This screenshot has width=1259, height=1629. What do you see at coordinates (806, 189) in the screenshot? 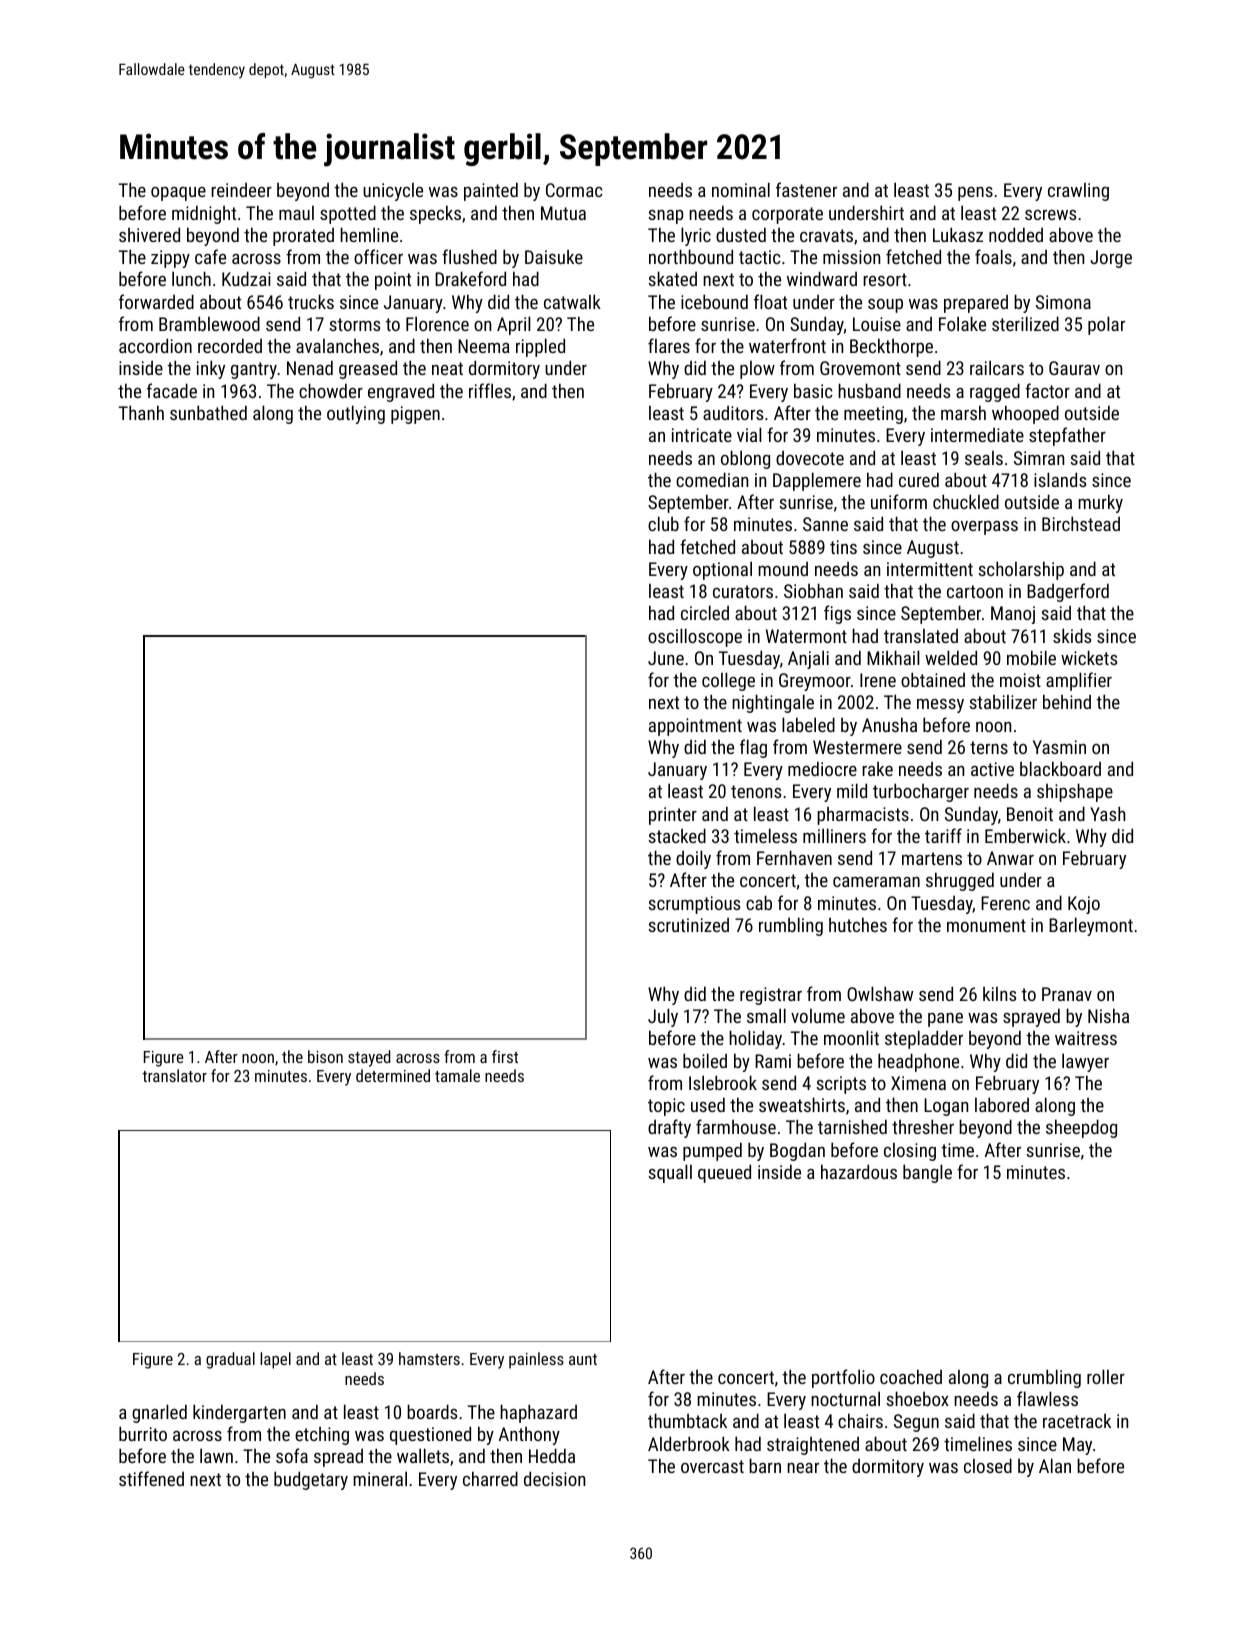
I see `fastener` at bounding box center [806, 189].
